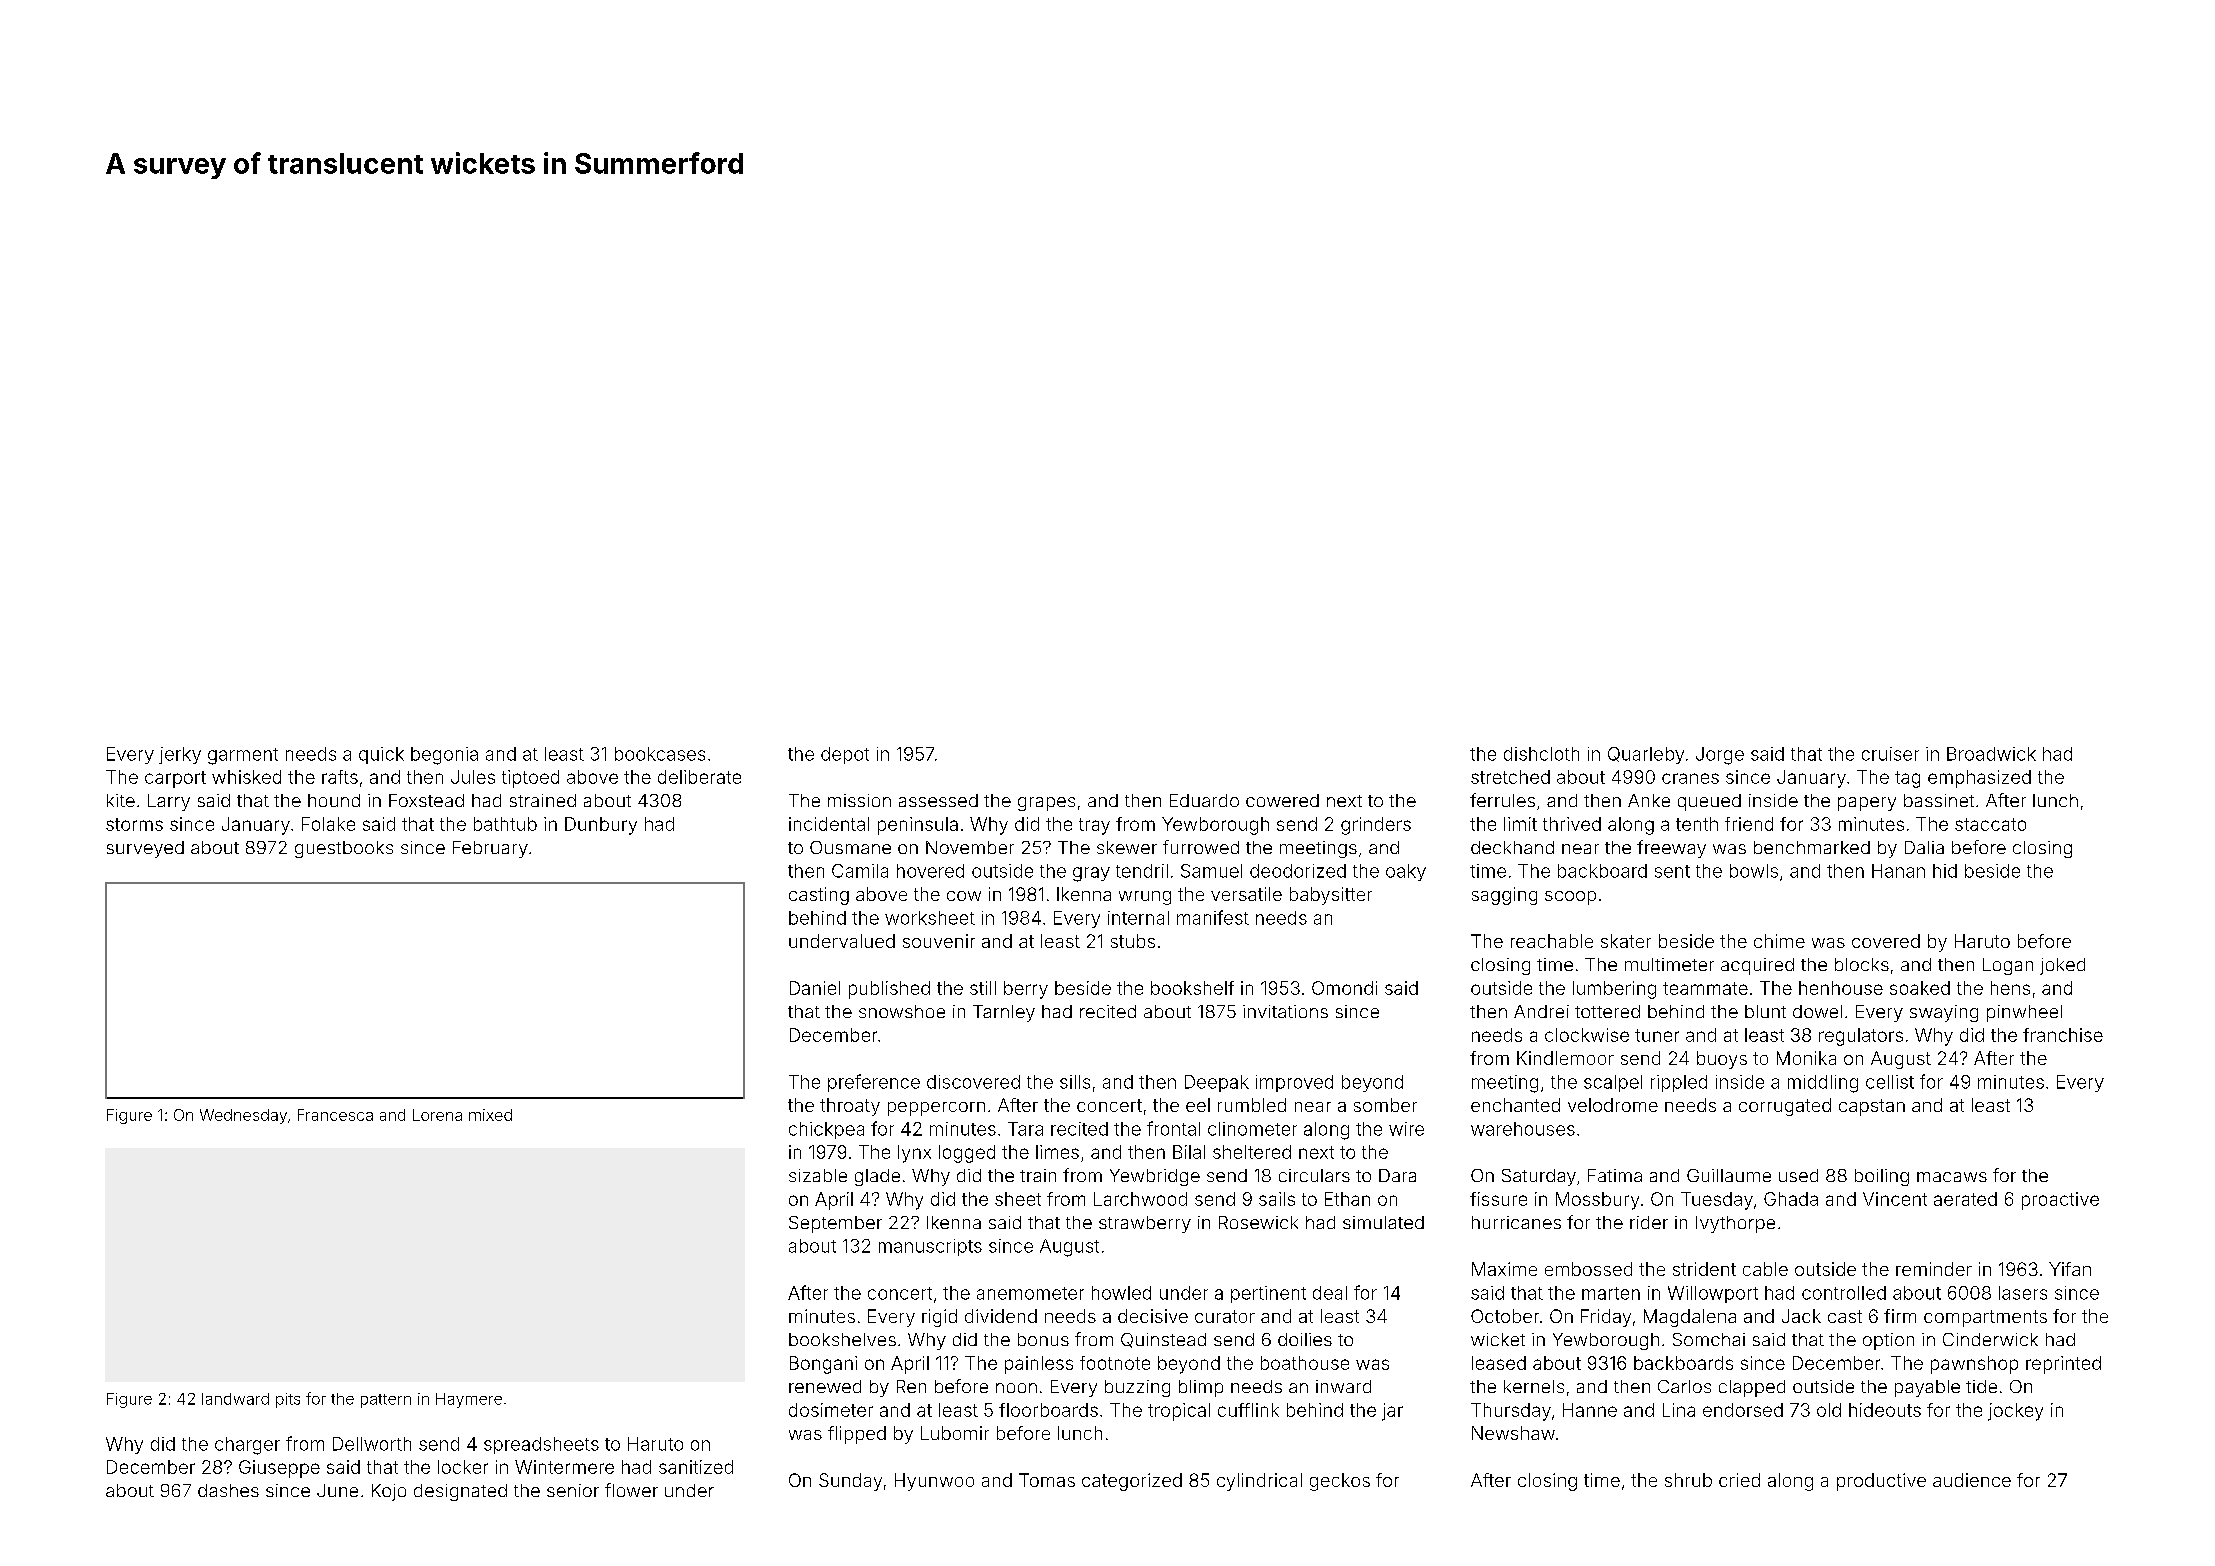  What do you see at coordinates (1779, 941) in the page?
I see `chime` at bounding box center [1779, 941].
